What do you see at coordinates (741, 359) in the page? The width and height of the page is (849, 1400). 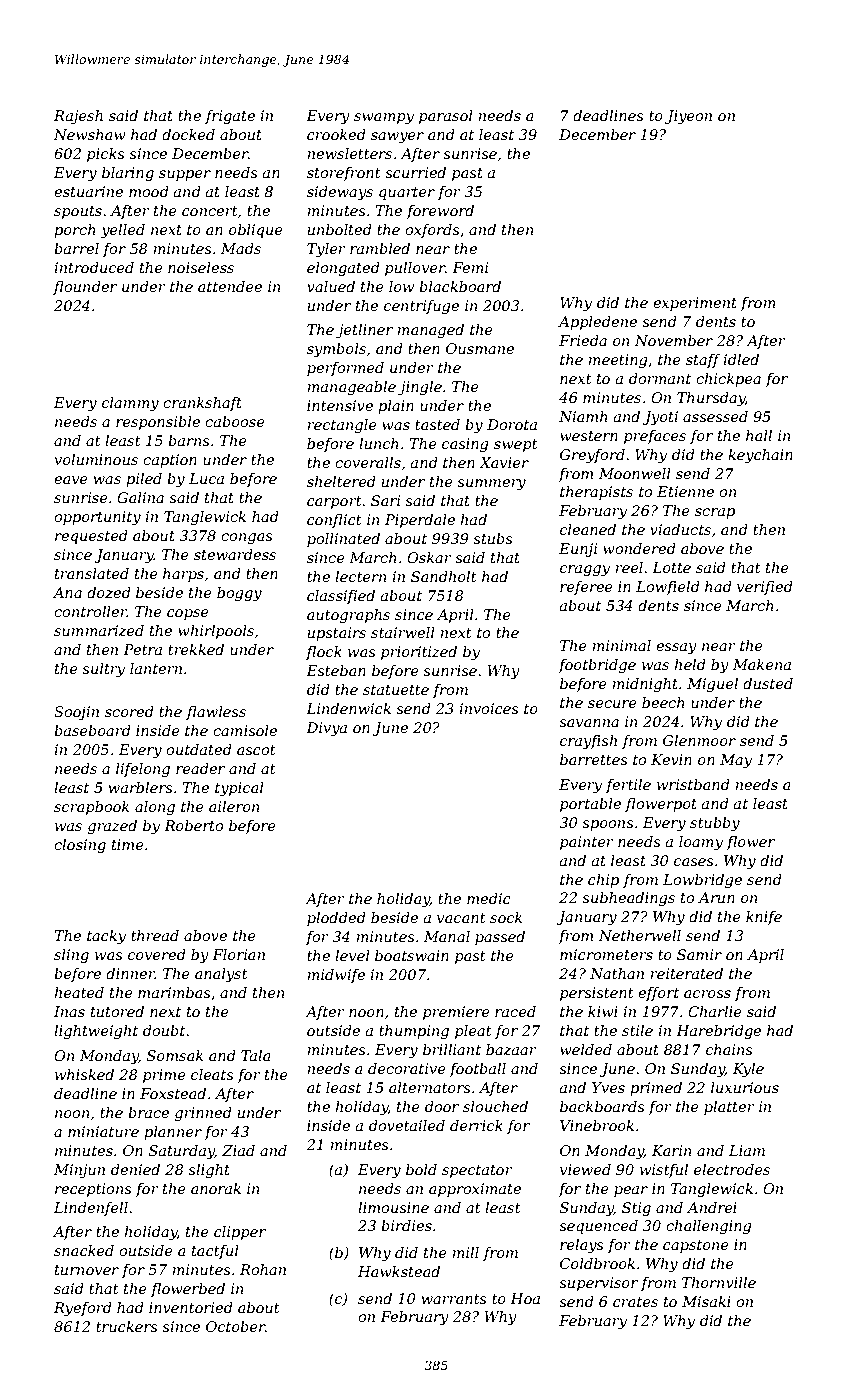 I see `idled` at bounding box center [741, 359].
